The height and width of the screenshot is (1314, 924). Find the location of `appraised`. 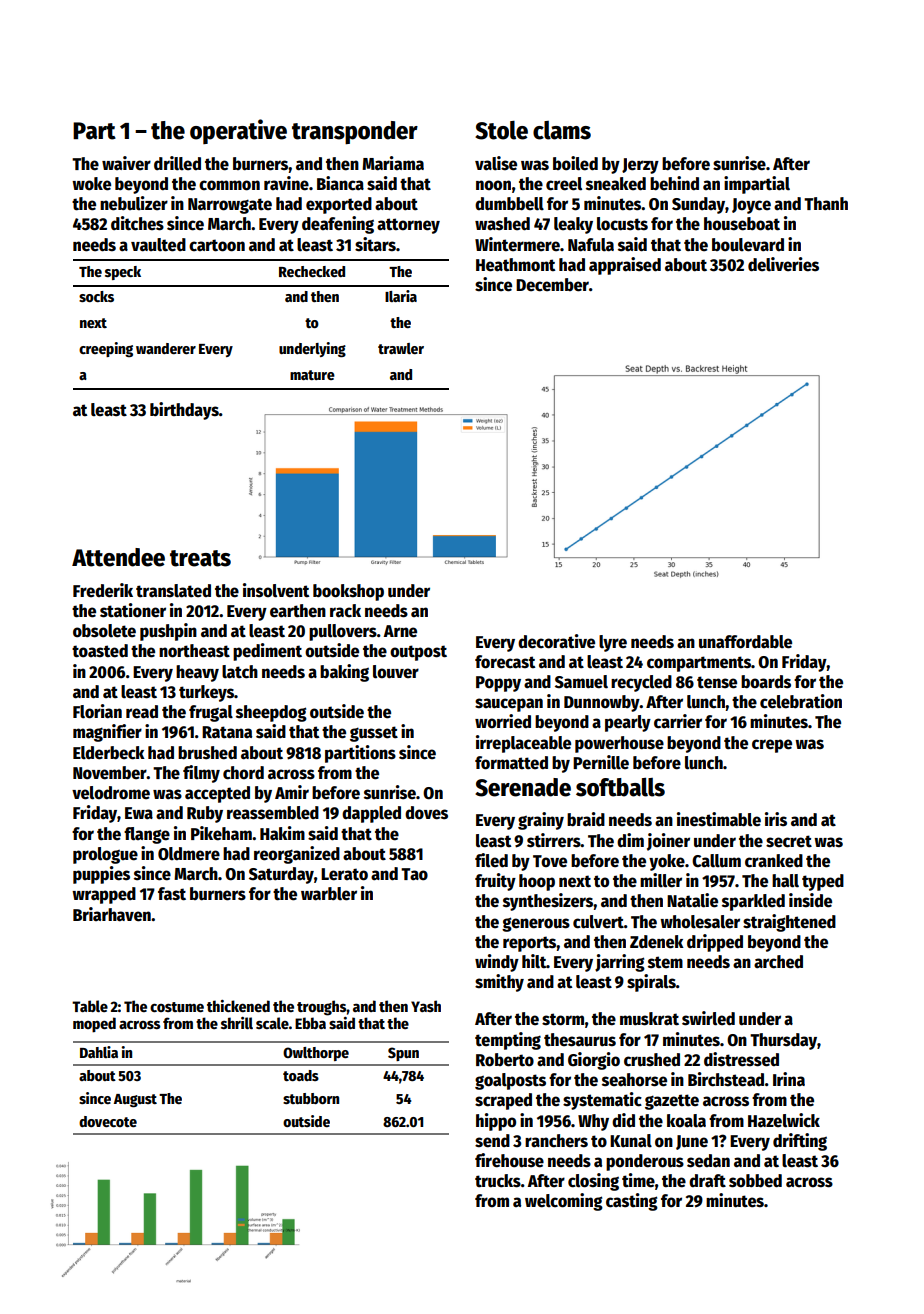

appraised is located at coordinates (625, 266).
